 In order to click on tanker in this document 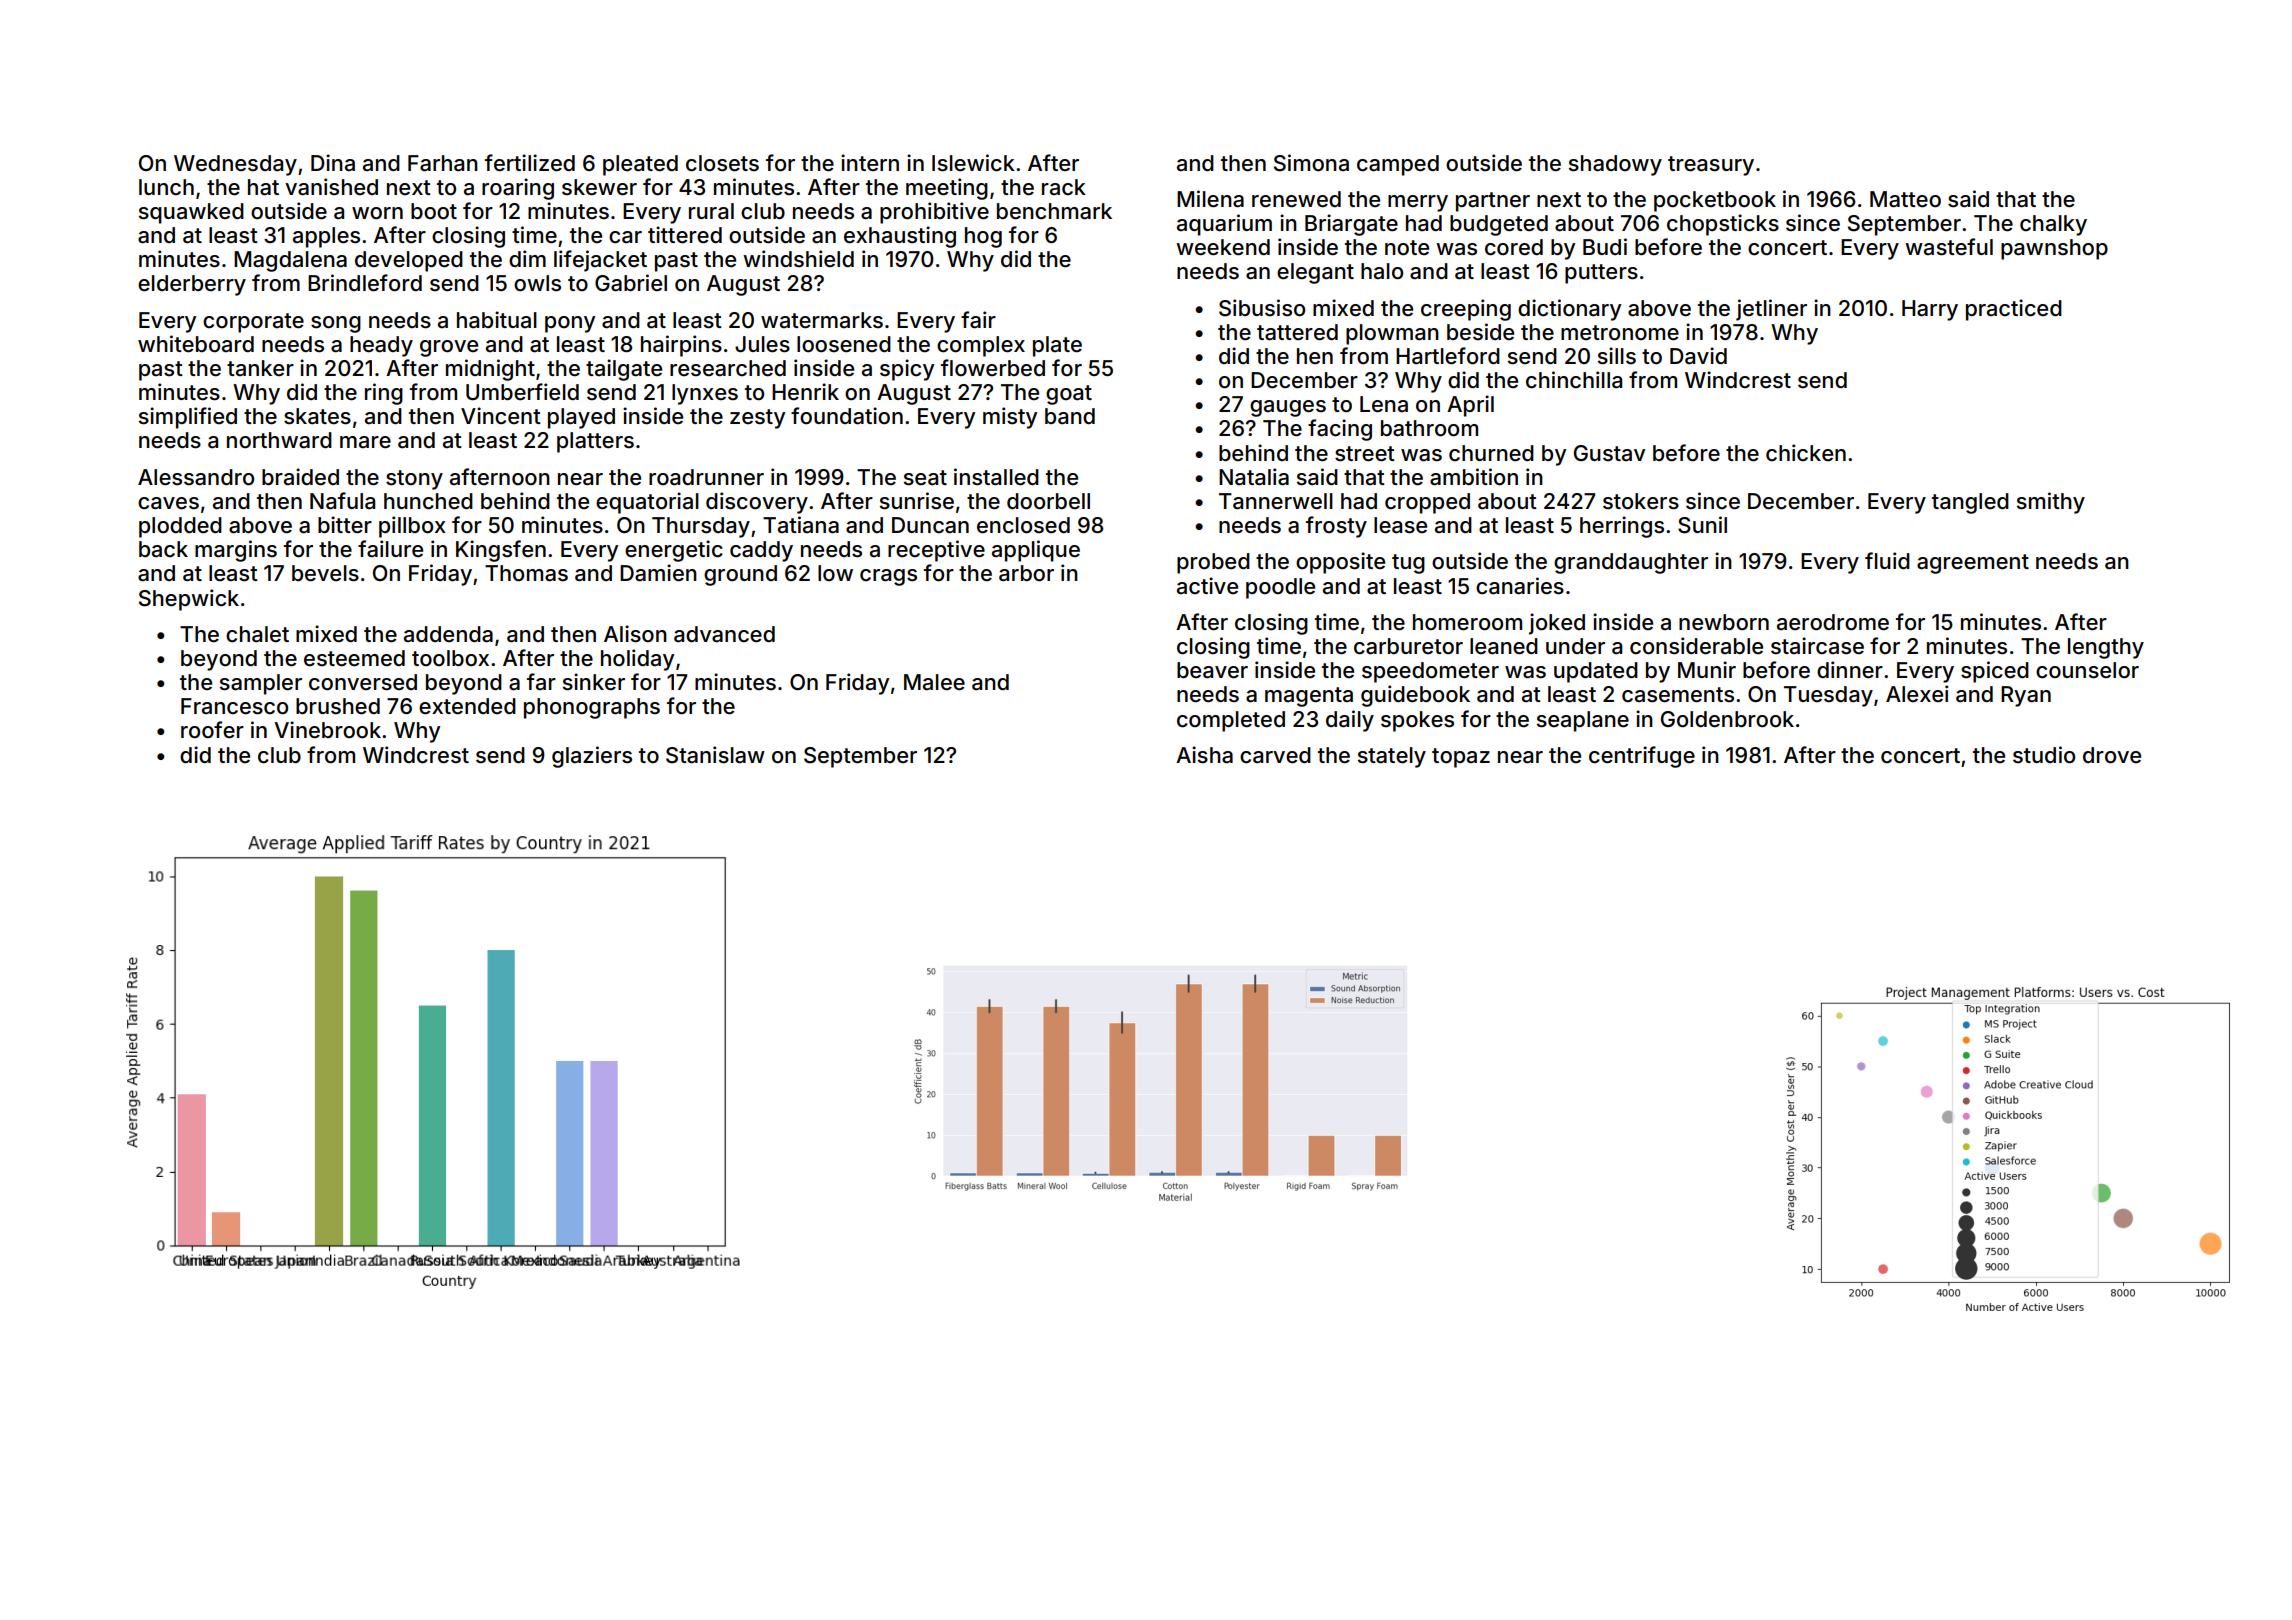, I will do `click(260, 368)`.
